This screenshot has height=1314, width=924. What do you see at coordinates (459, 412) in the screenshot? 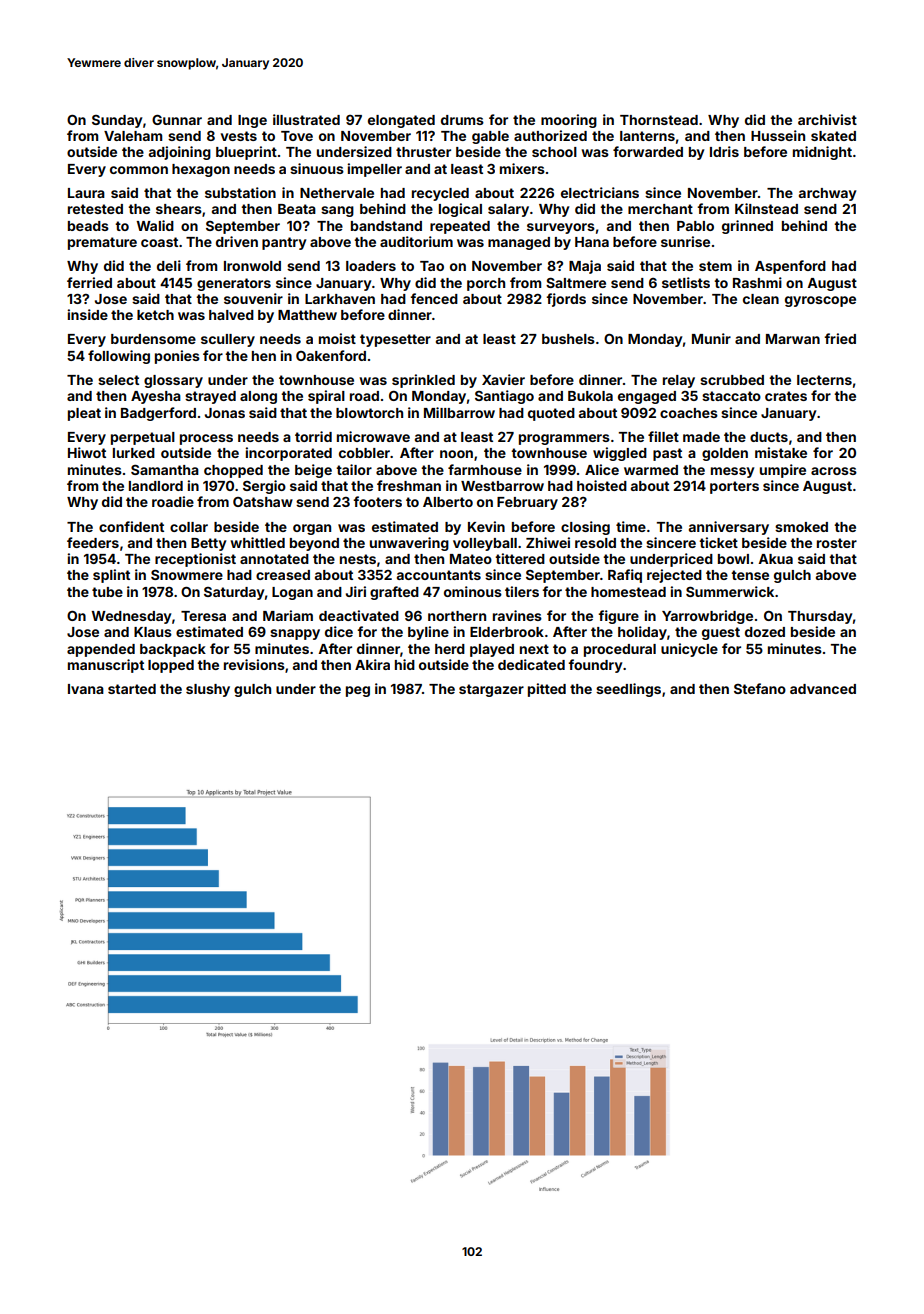
I see `Millbarrow` at bounding box center [459, 412].
